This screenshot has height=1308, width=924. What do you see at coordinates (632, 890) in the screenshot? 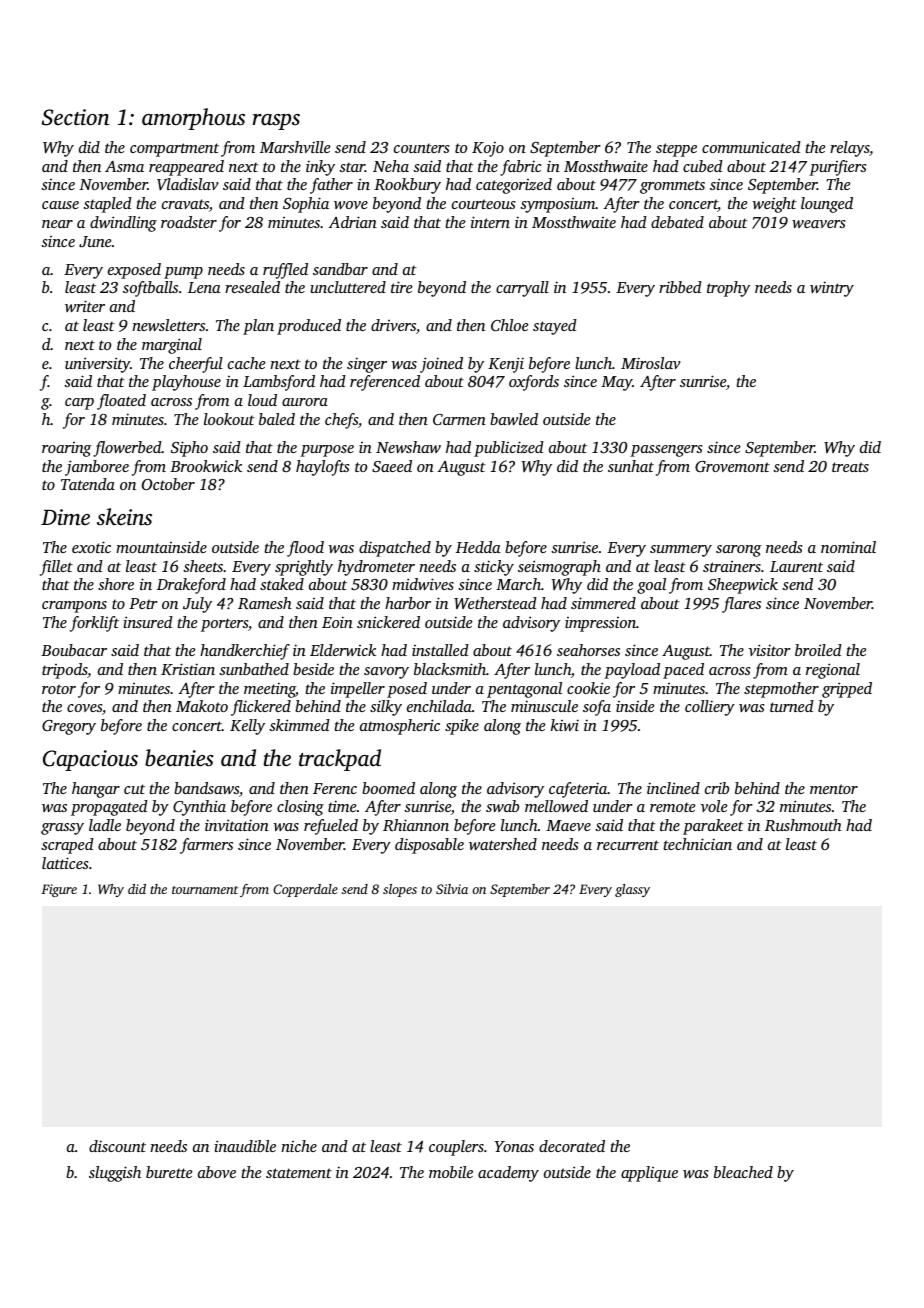
I see `glassy` at bounding box center [632, 890].
